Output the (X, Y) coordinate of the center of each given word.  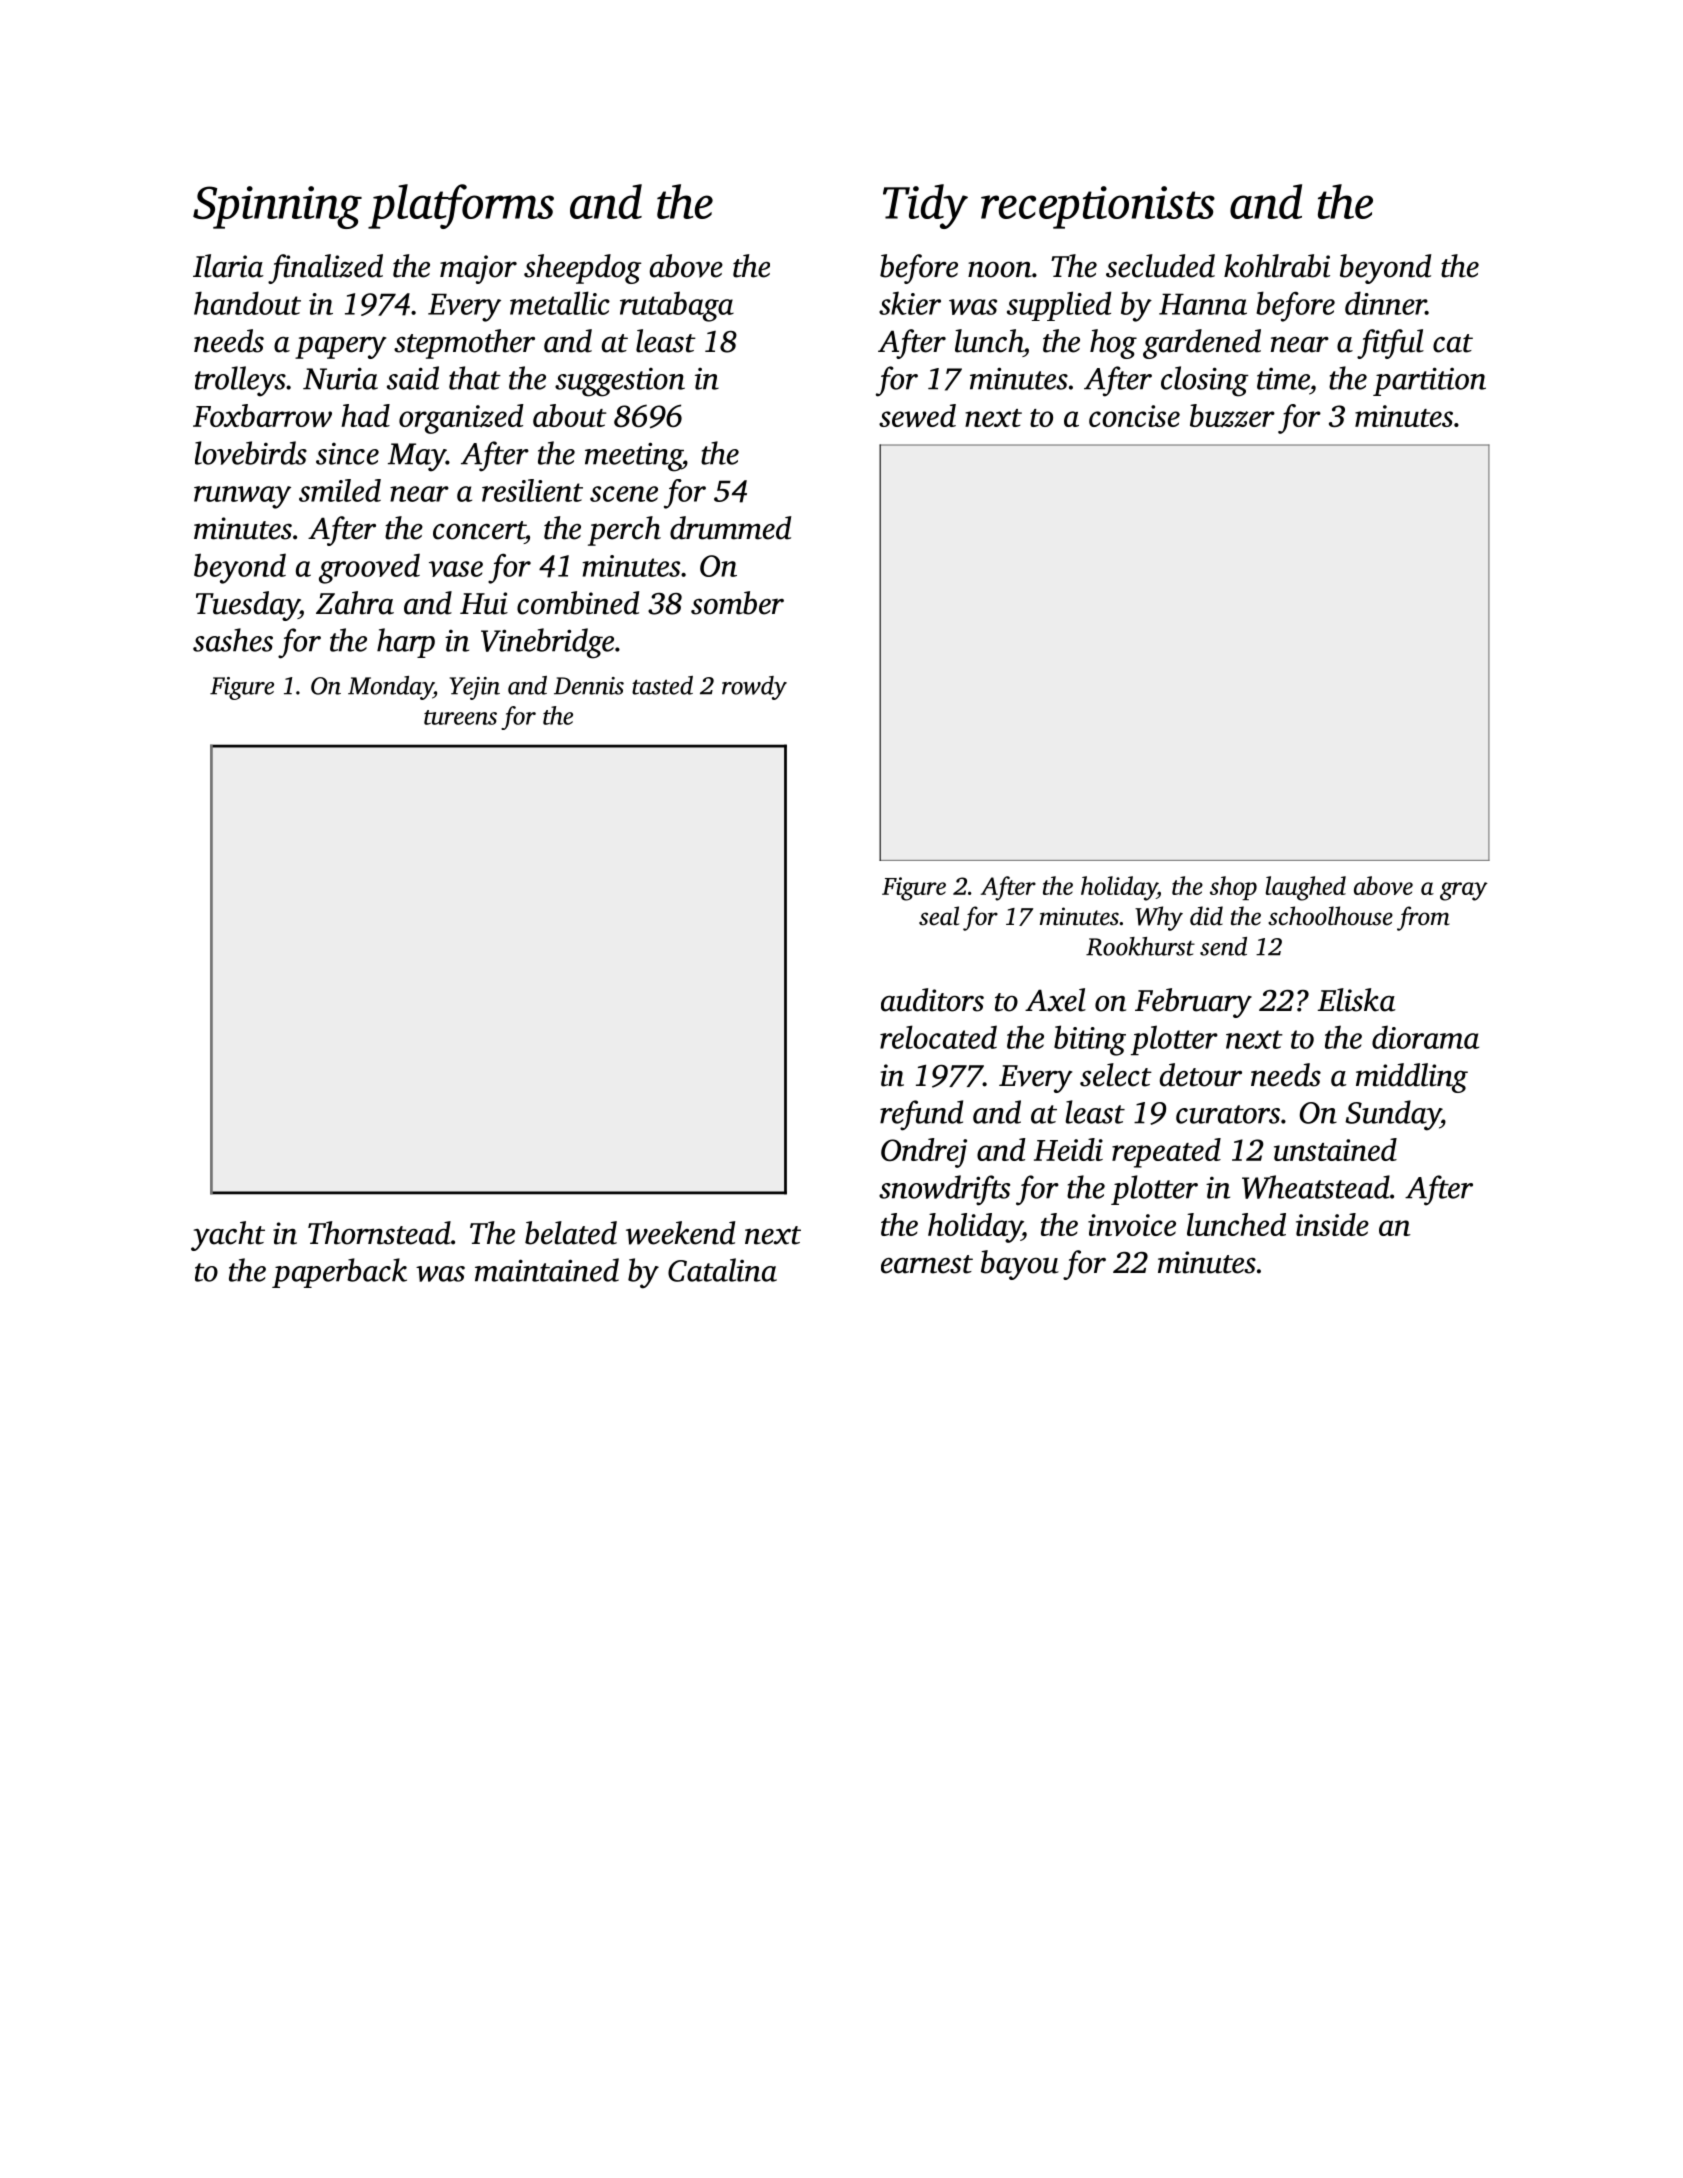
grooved (369, 568)
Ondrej (924, 1153)
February (1193, 1003)
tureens (460, 717)
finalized (325, 269)
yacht (228, 1236)
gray (1464, 891)
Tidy (925, 206)
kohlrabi (1277, 266)
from (1423, 918)
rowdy (754, 688)
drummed (730, 528)
